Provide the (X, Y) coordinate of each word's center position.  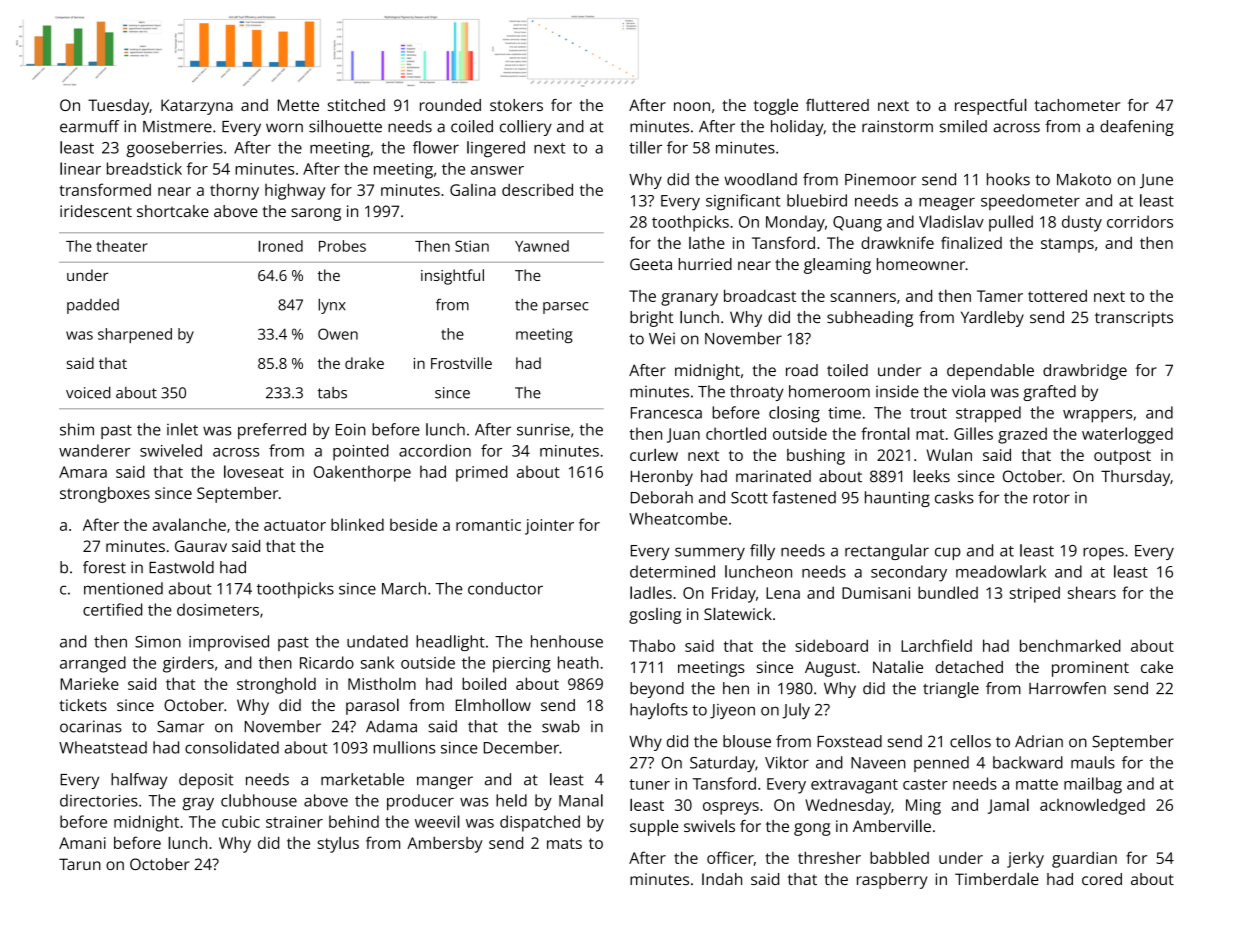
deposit (206, 781)
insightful (452, 277)
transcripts (1134, 319)
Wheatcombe (678, 518)
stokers (516, 105)
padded (93, 306)
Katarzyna (197, 107)
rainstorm (897, 126)
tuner (649, 784)
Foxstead (849, 741)
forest (104, 567)
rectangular (887, 552)
